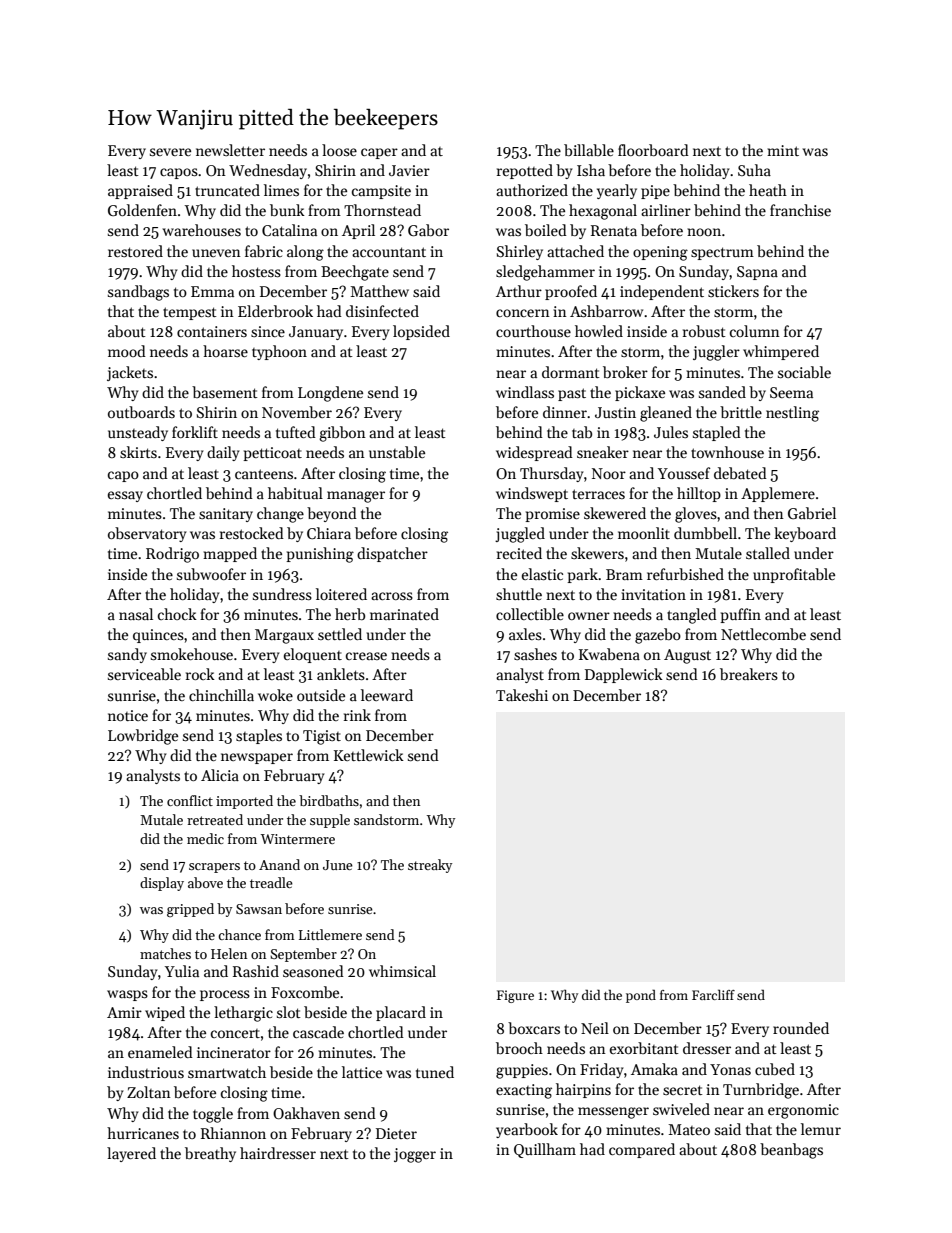 The image size is (952, 1233). What do you see at coordinates (190, 800) in the image?
I see `conflict` at bounding box center [190, 800].
